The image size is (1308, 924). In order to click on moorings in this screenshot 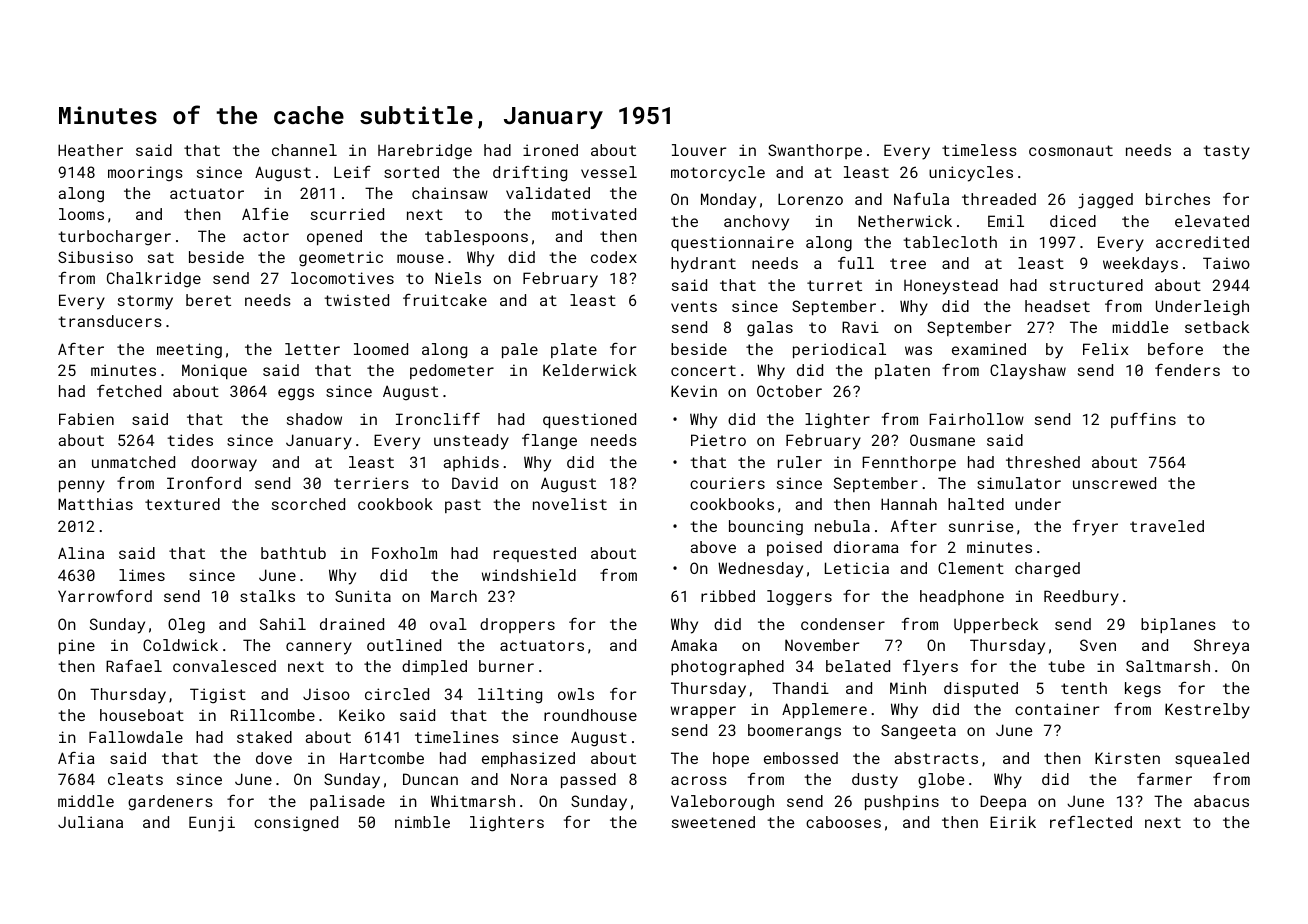, I will do `click(145, 174)`.
